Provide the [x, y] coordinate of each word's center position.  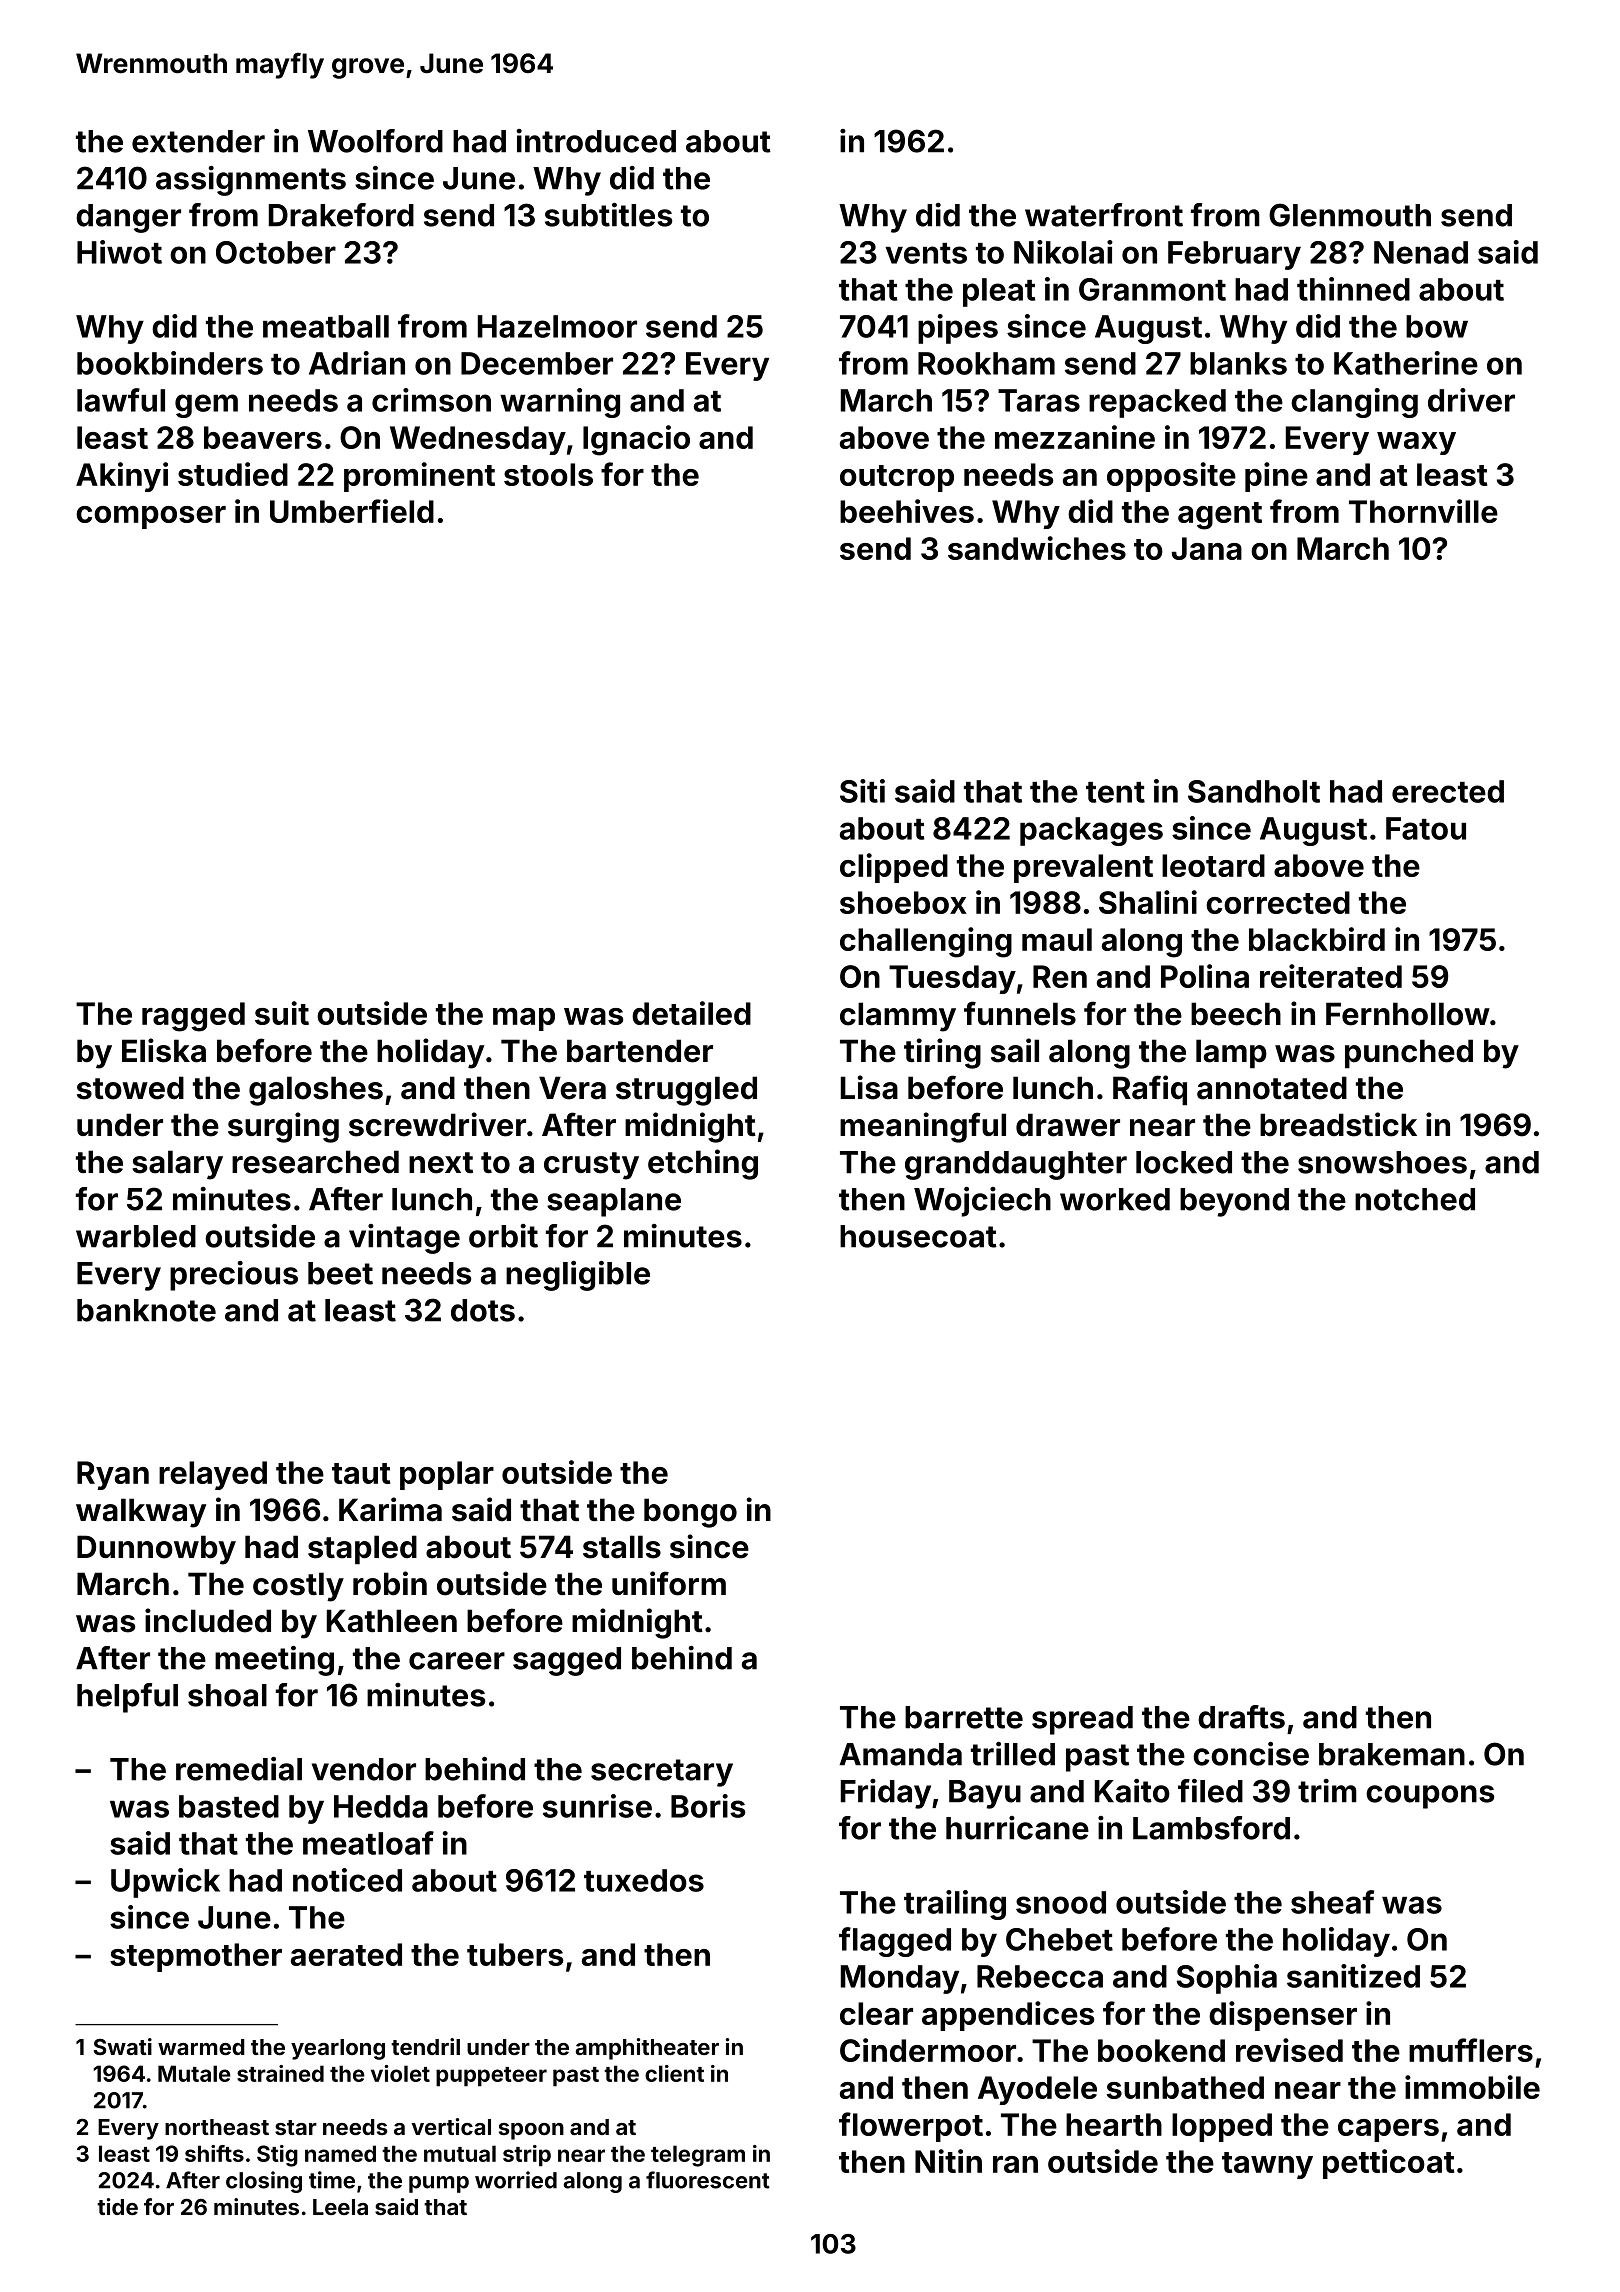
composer [151, 517]
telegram [698, 2156]
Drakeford [341, 215]
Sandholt [1254, 791]
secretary [662, 1773]
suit [282, 1013]
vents [926, 253]
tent [1115, 792]
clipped [894, 868]
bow [1437, 326]
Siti [862, 791]
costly [298, 1587]
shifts [214, 2153]
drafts [1241, 1717]
